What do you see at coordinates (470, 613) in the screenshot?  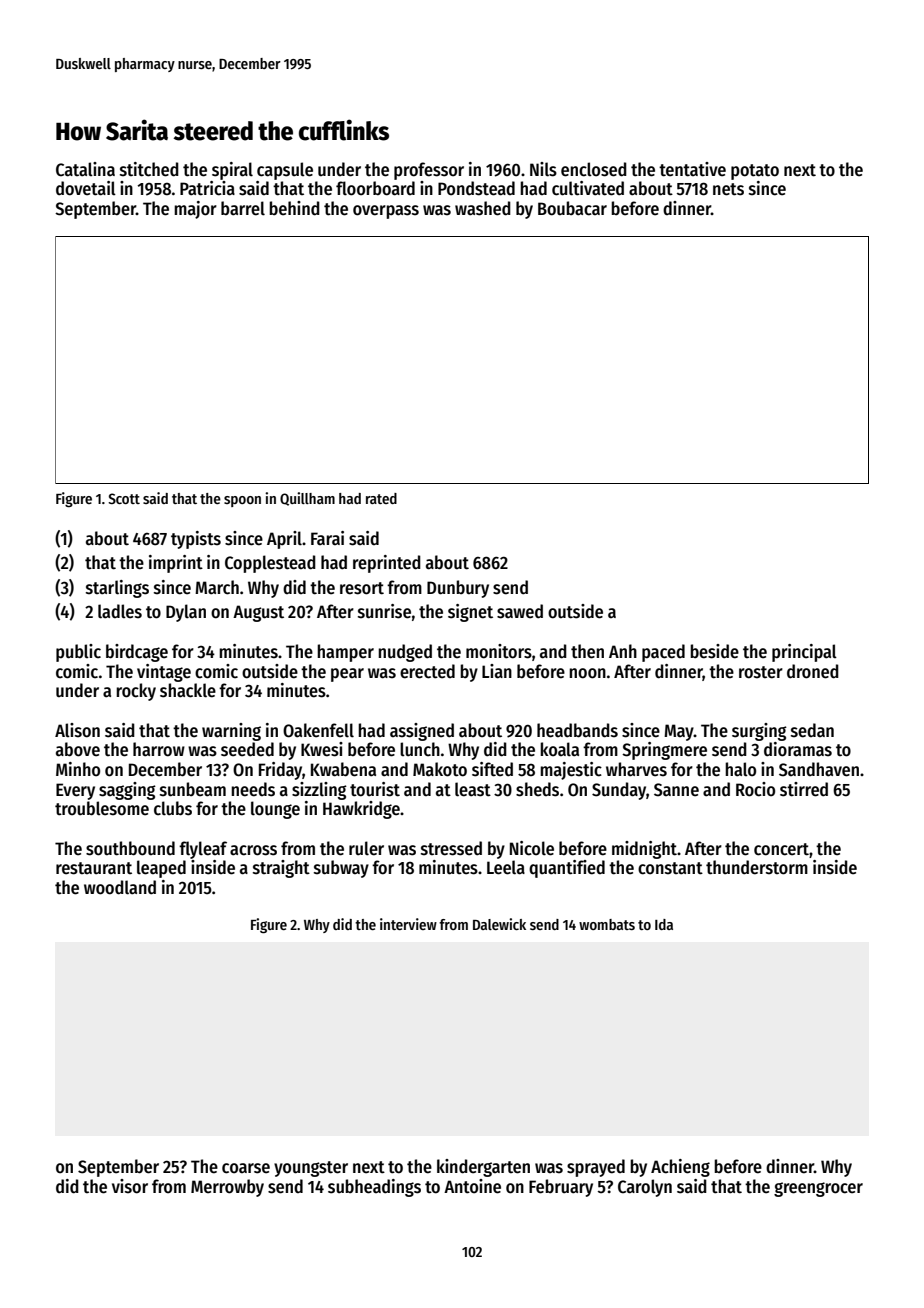 I see `signet` at bounding box center [470, 613].
